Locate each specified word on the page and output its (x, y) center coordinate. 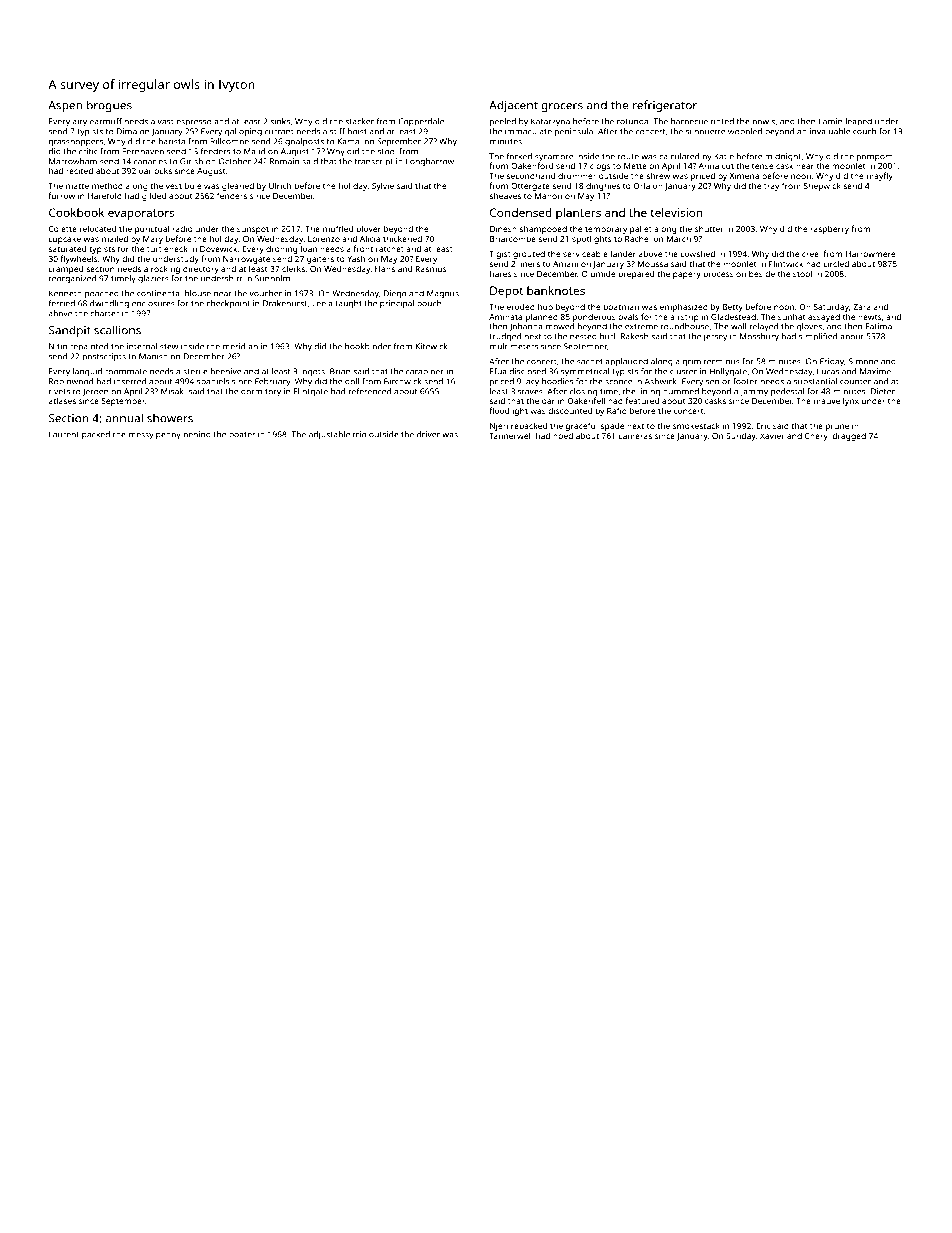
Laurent (64, 434)
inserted (130, 381)
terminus (722, 361)
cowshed (698, 253)
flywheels (79, 259)
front (363, 248)
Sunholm (272, 278)
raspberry (829, 229)
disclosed (527, 371)
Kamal (350, 141)
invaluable (830, 131)
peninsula (574, 132)
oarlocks (155, 170)
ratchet (390, 249)
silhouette (705, 131)
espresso (194, 123)
